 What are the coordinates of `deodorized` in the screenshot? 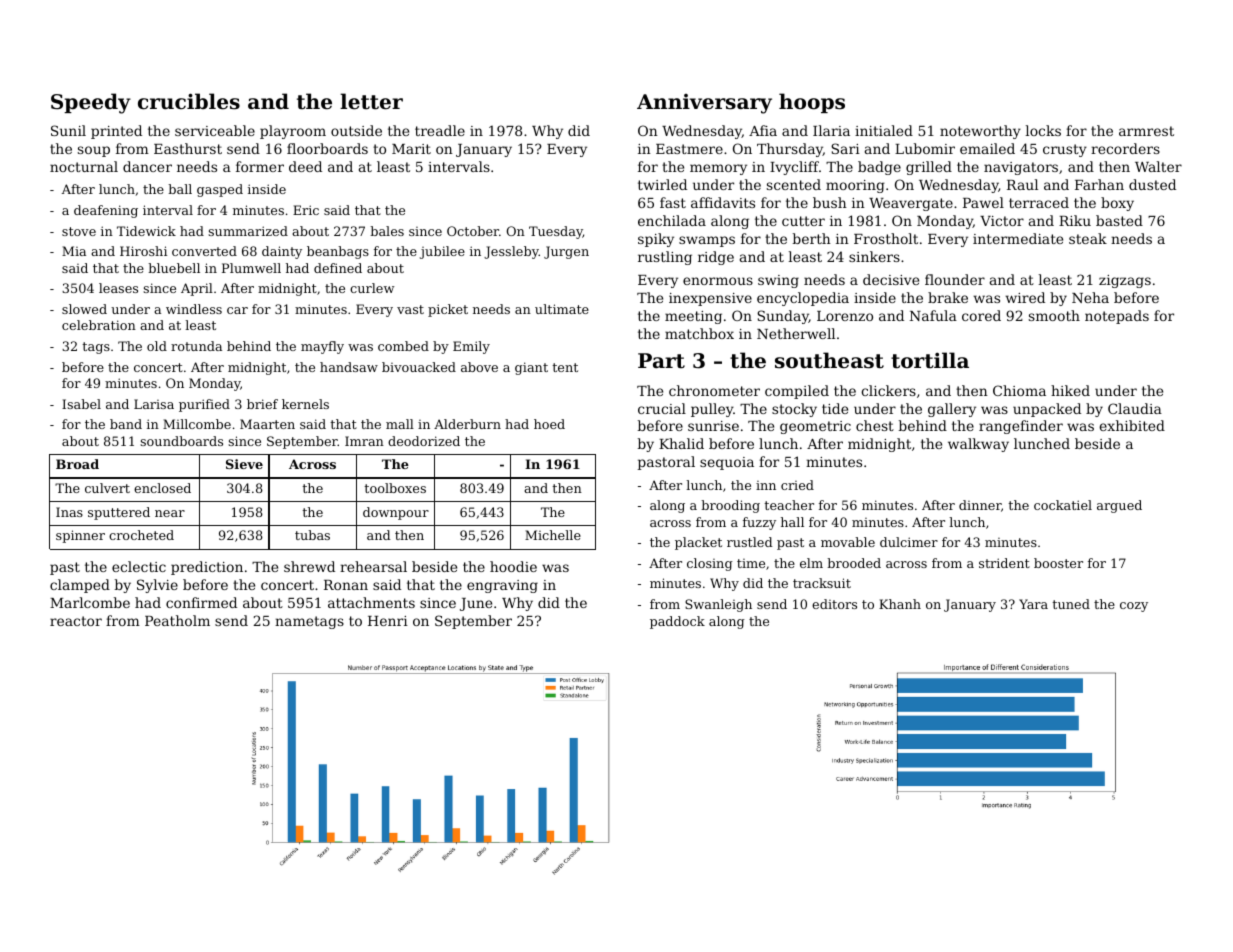 It's located at (424, 441).
